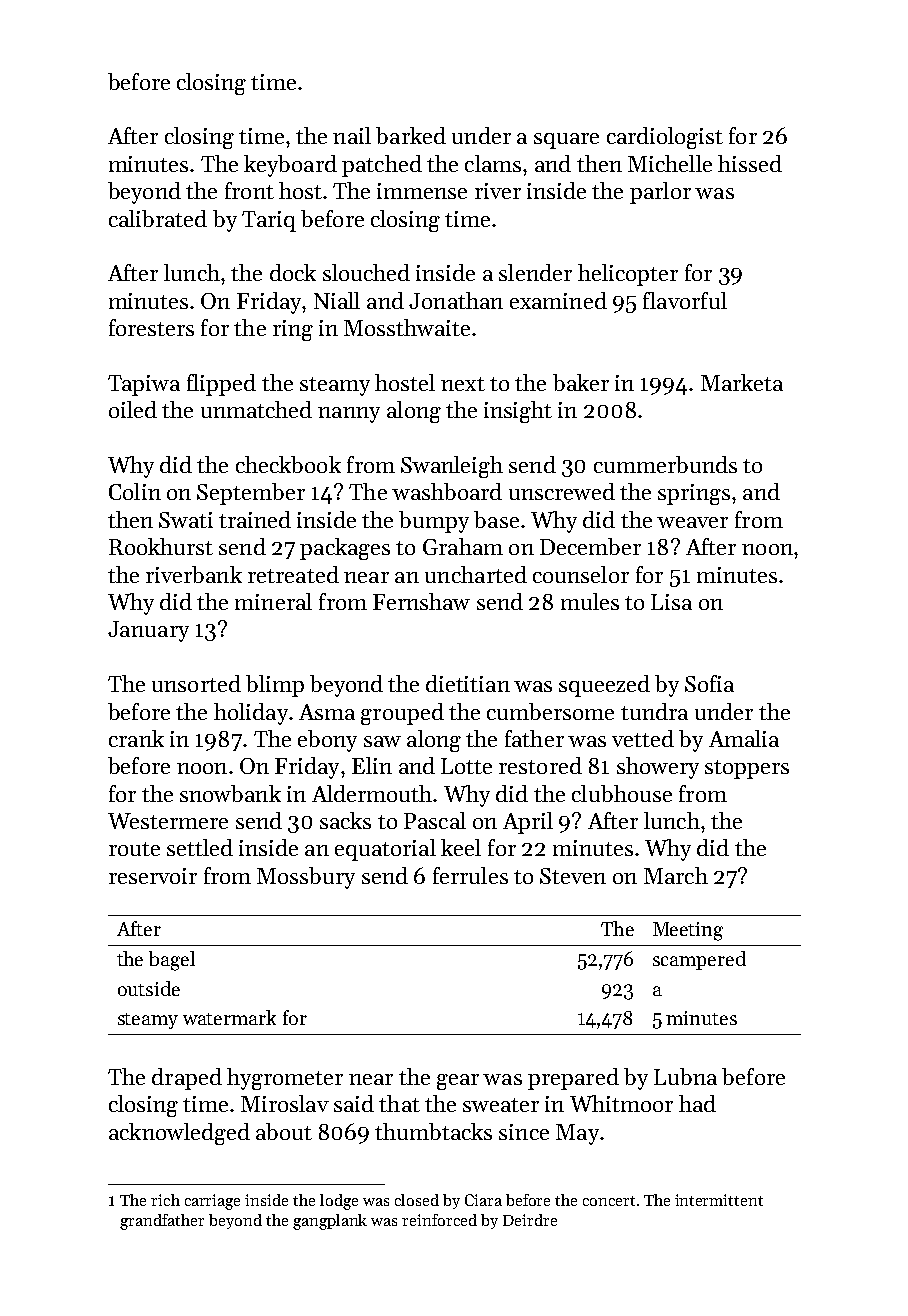 This screenshot has height=1316, width=908. I want to click on cardiologist, so click(665, 138).
